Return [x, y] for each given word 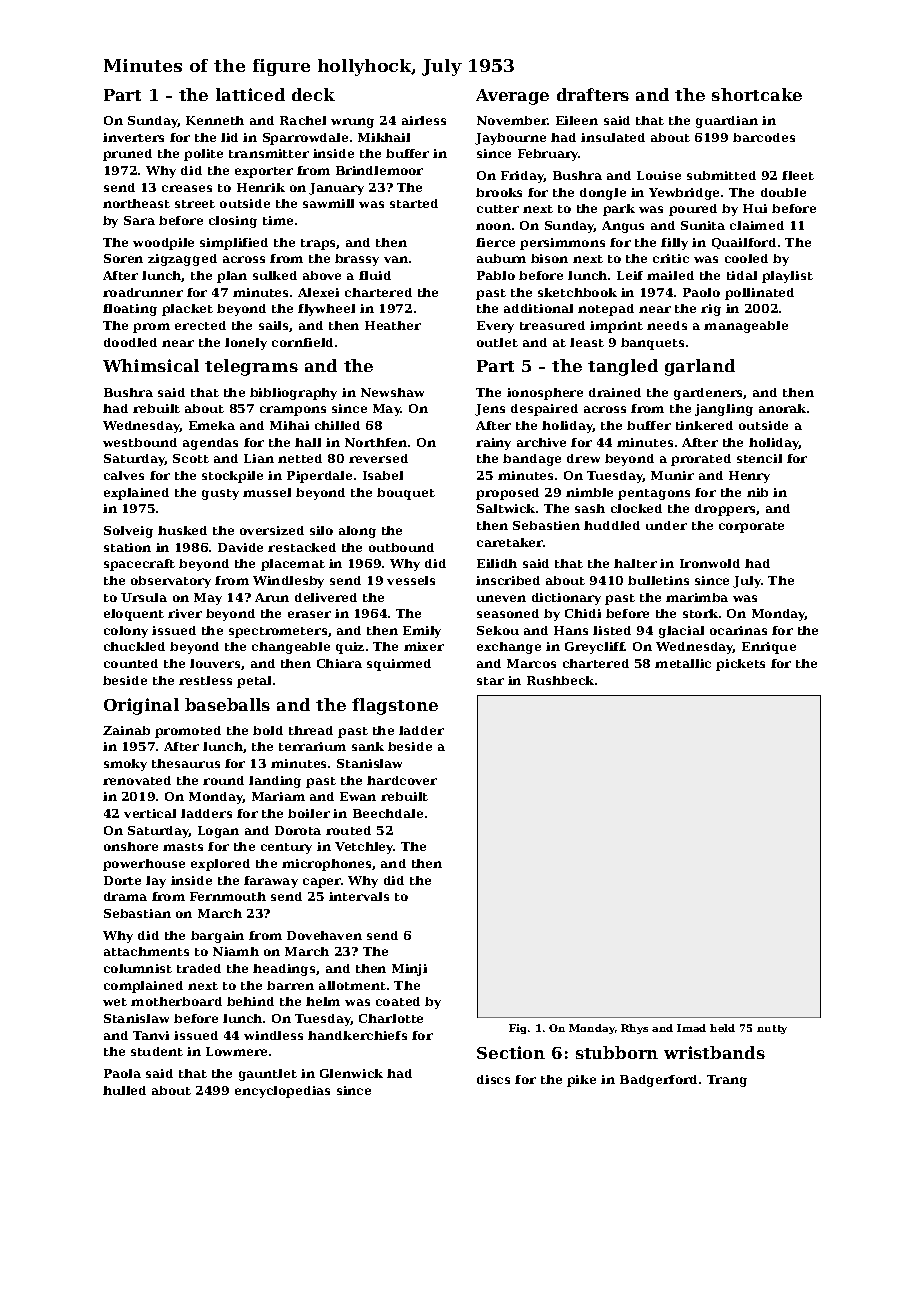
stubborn [617, 1052]
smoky [125, 765]
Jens [490, 410]
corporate [751, 527]
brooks [499, 192]
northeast [136, 203]
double [783, 192]
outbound [401, 547]
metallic [683, 663]
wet [115, 1002]
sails [273, 325]
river [185, 613]
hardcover [402, 780]
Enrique [769, 648]
